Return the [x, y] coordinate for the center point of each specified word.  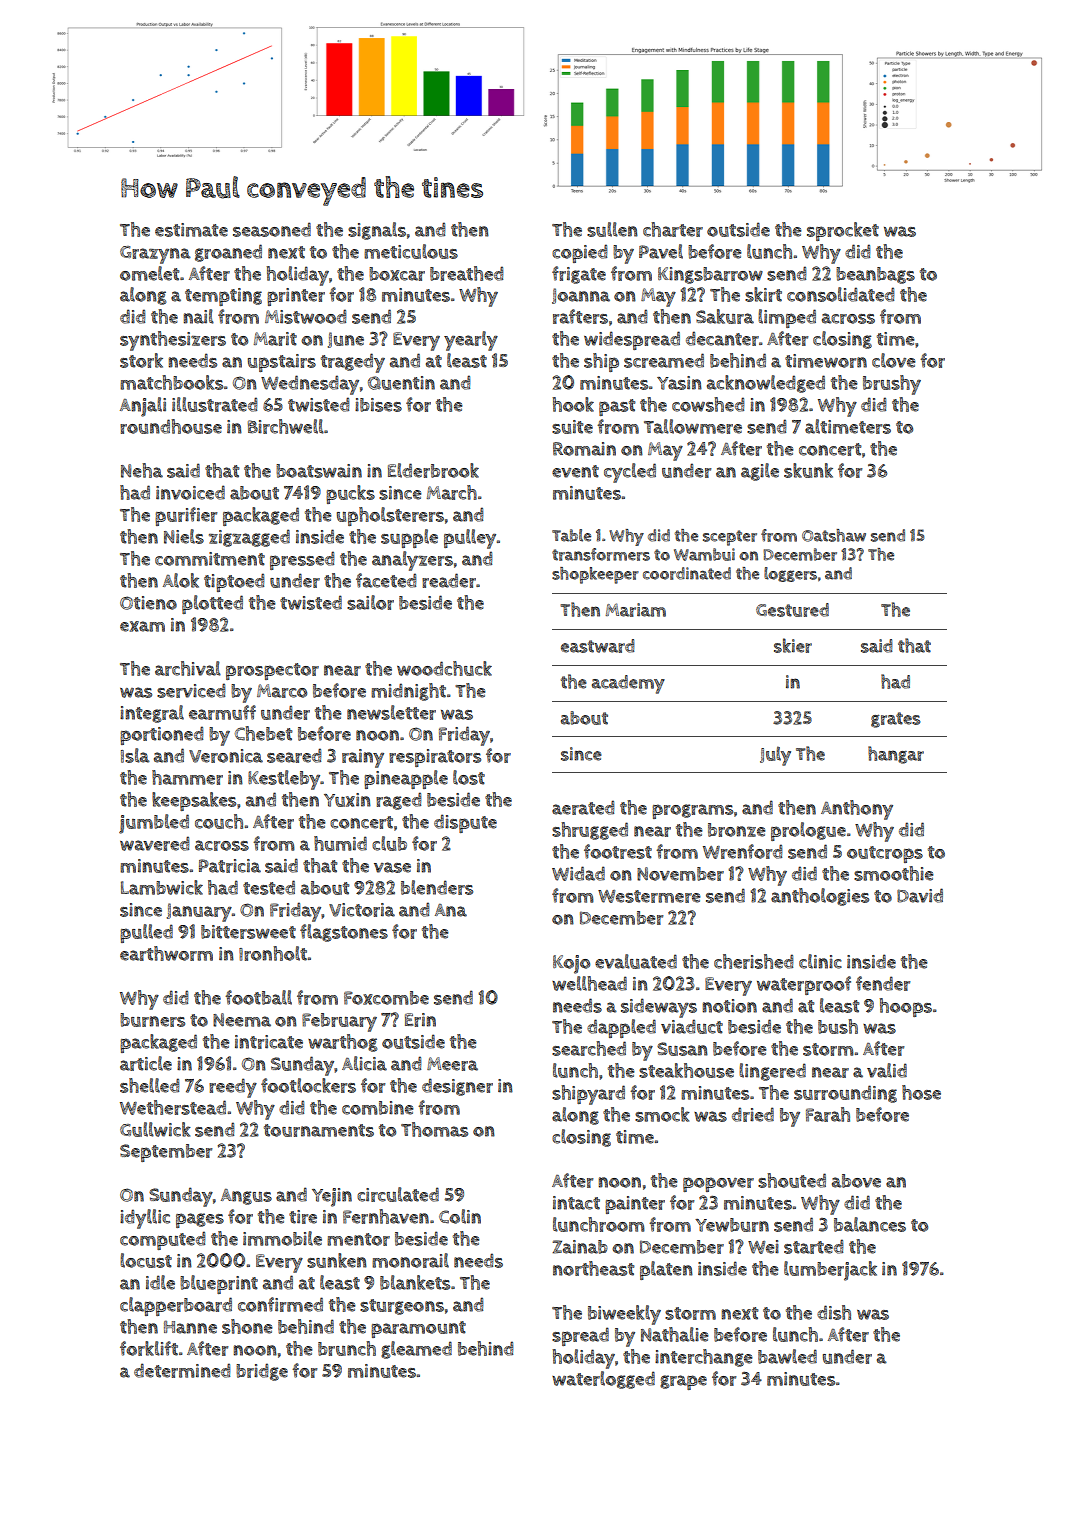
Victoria [362, 910]
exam [142, 626]
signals [377, 231]
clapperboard [176, 1306]
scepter [730, 538]
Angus [246, 1197]
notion [730, 1006]
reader [449, 580]
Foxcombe [386, 998]
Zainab [580, 1247]
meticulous [411, 251]
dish [834, 1312]
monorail [410, 1260]
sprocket [843, 231]
